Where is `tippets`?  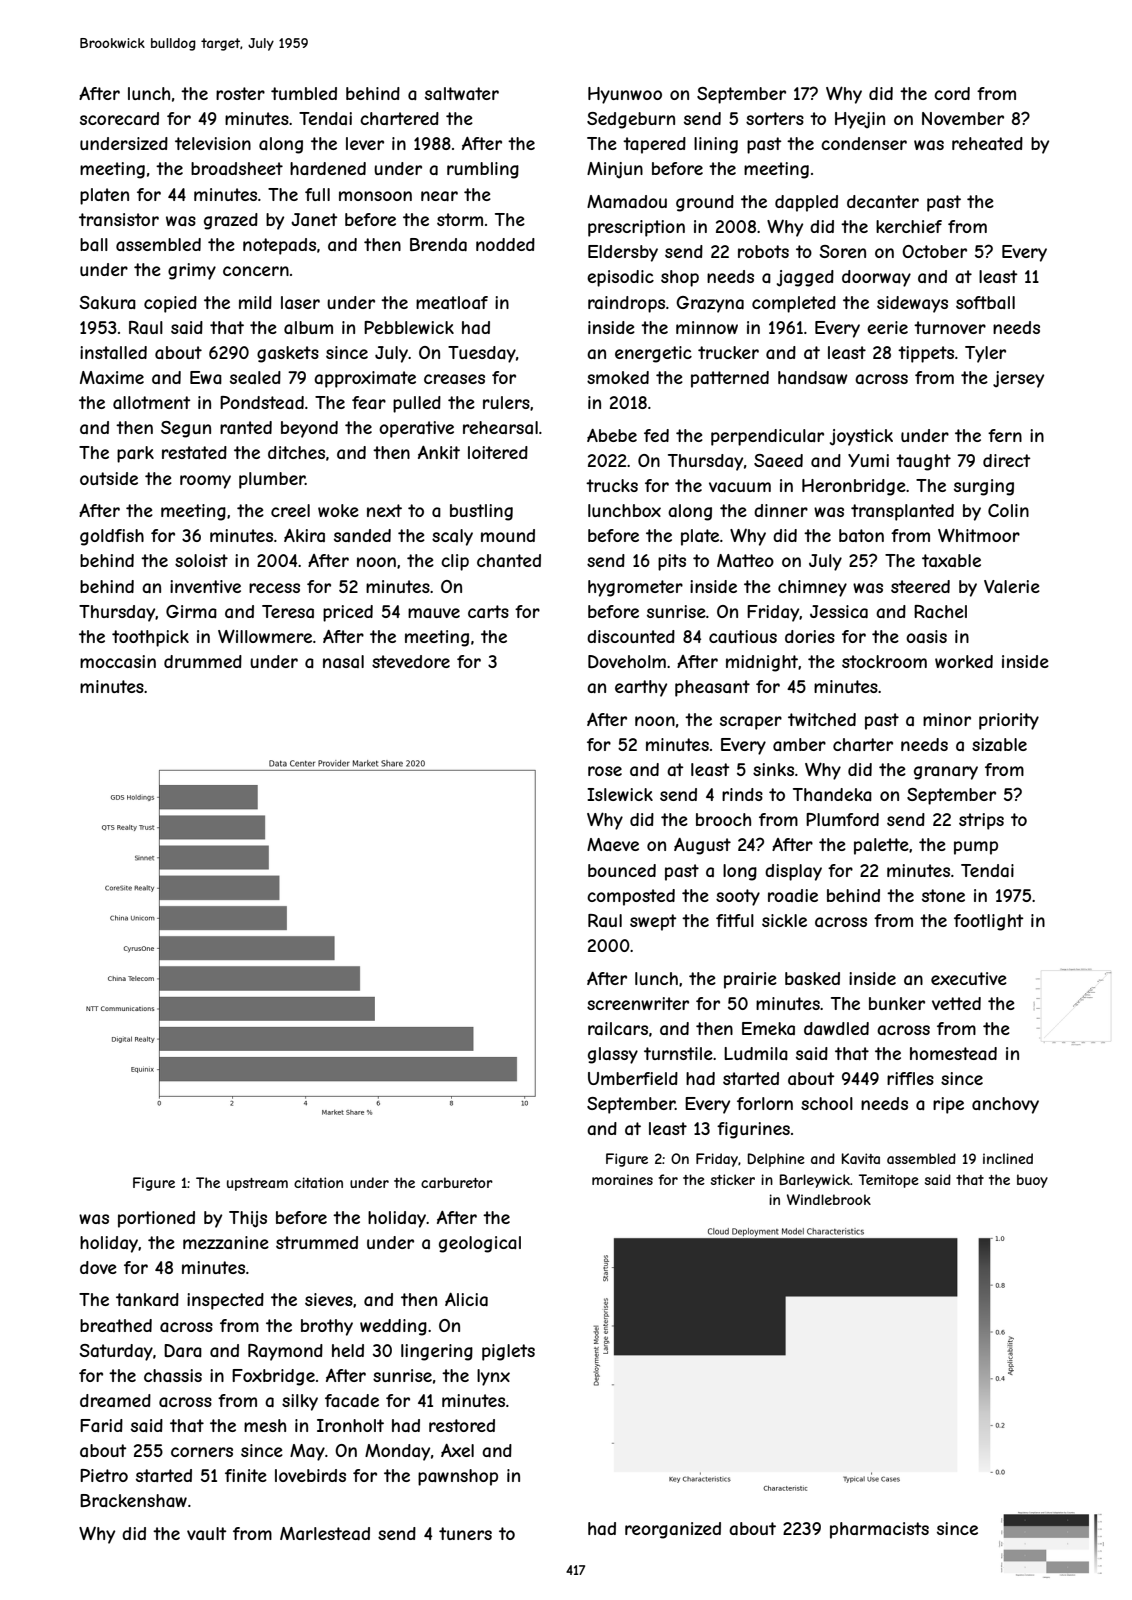
tippets is located at coordinates (926, 354).
